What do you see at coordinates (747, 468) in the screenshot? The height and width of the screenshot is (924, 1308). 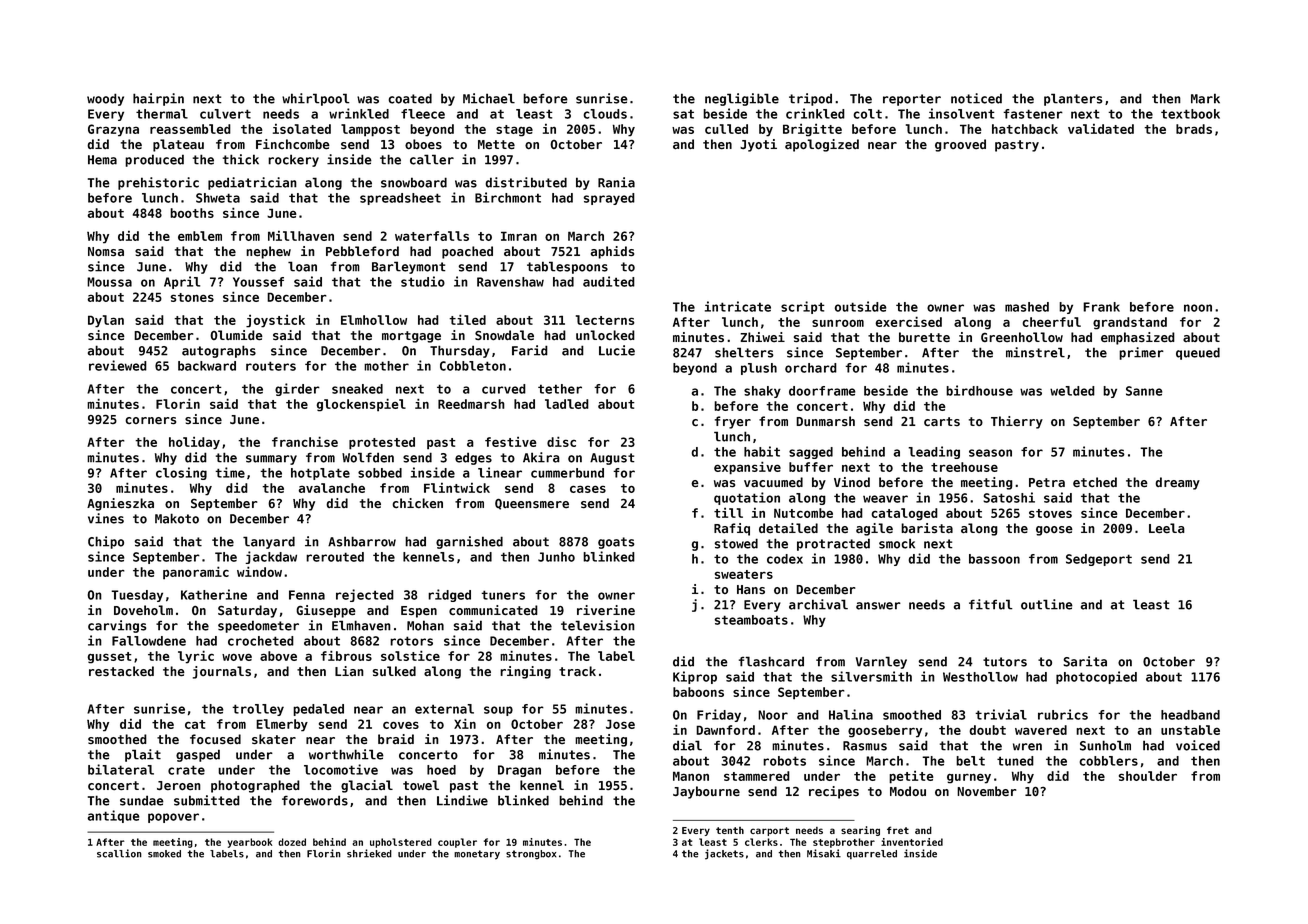 I see `expansive` at bounding box center [747, 468].
